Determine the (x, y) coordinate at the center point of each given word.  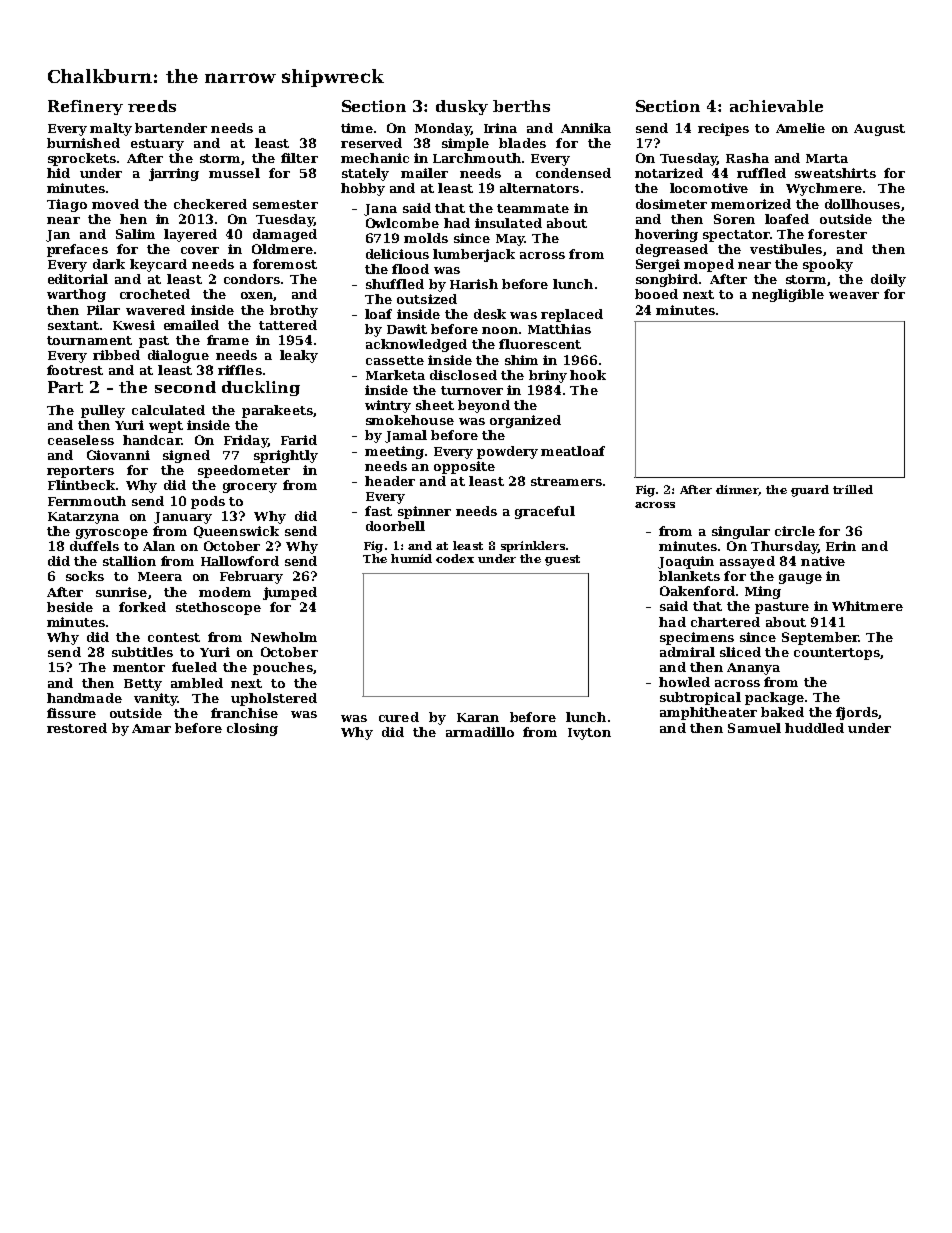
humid (411, 558)
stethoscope (218, 608)
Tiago (67, 205)
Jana (380, 210)
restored (77, 728)
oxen (257, 295)
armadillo (480, 732)
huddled (814, 728)
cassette (395, 360)
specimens (697, 638)
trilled (853, 489)
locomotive (709, 188)
